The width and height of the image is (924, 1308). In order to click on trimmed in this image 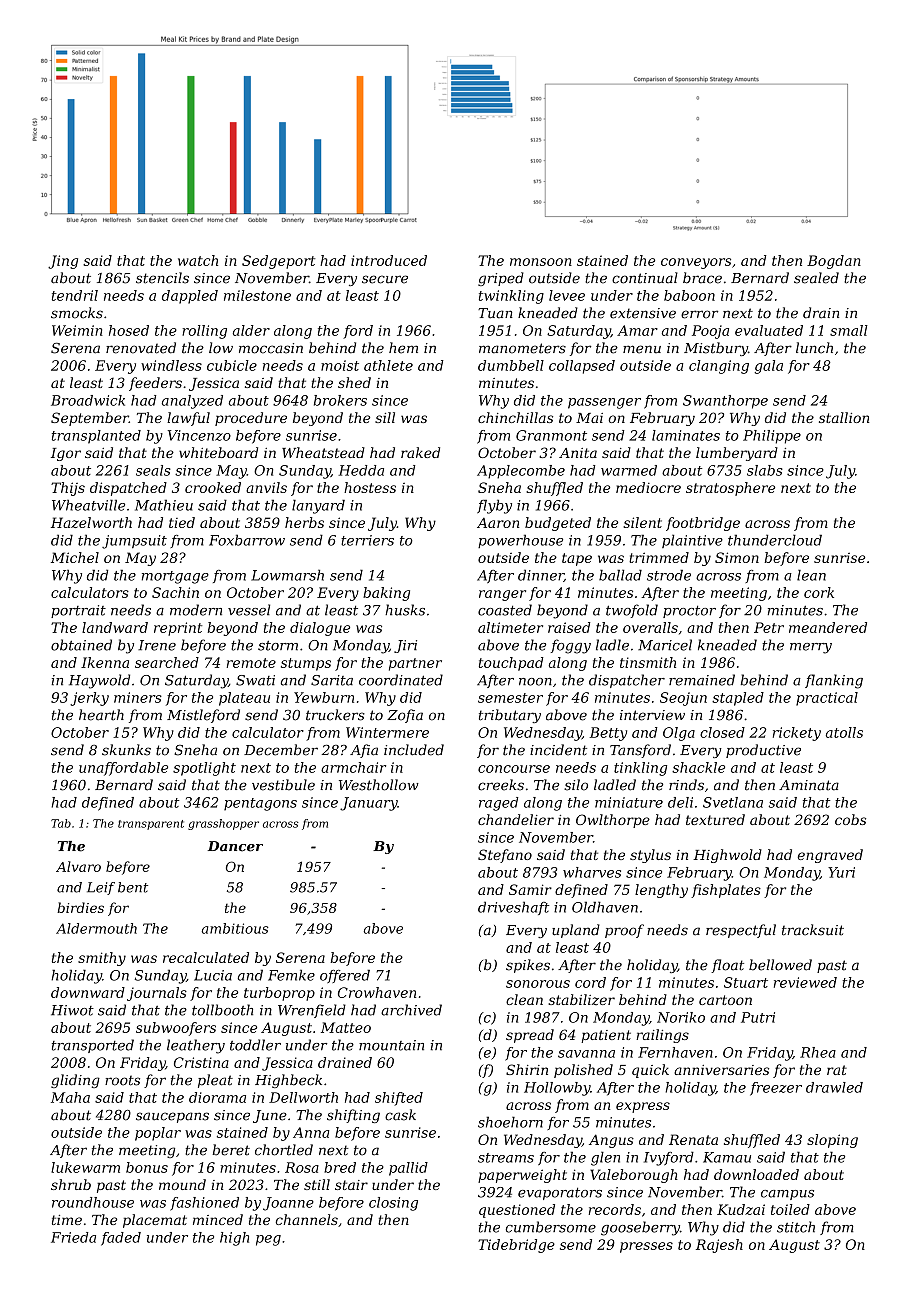, I will do `click(659, 557)`.
